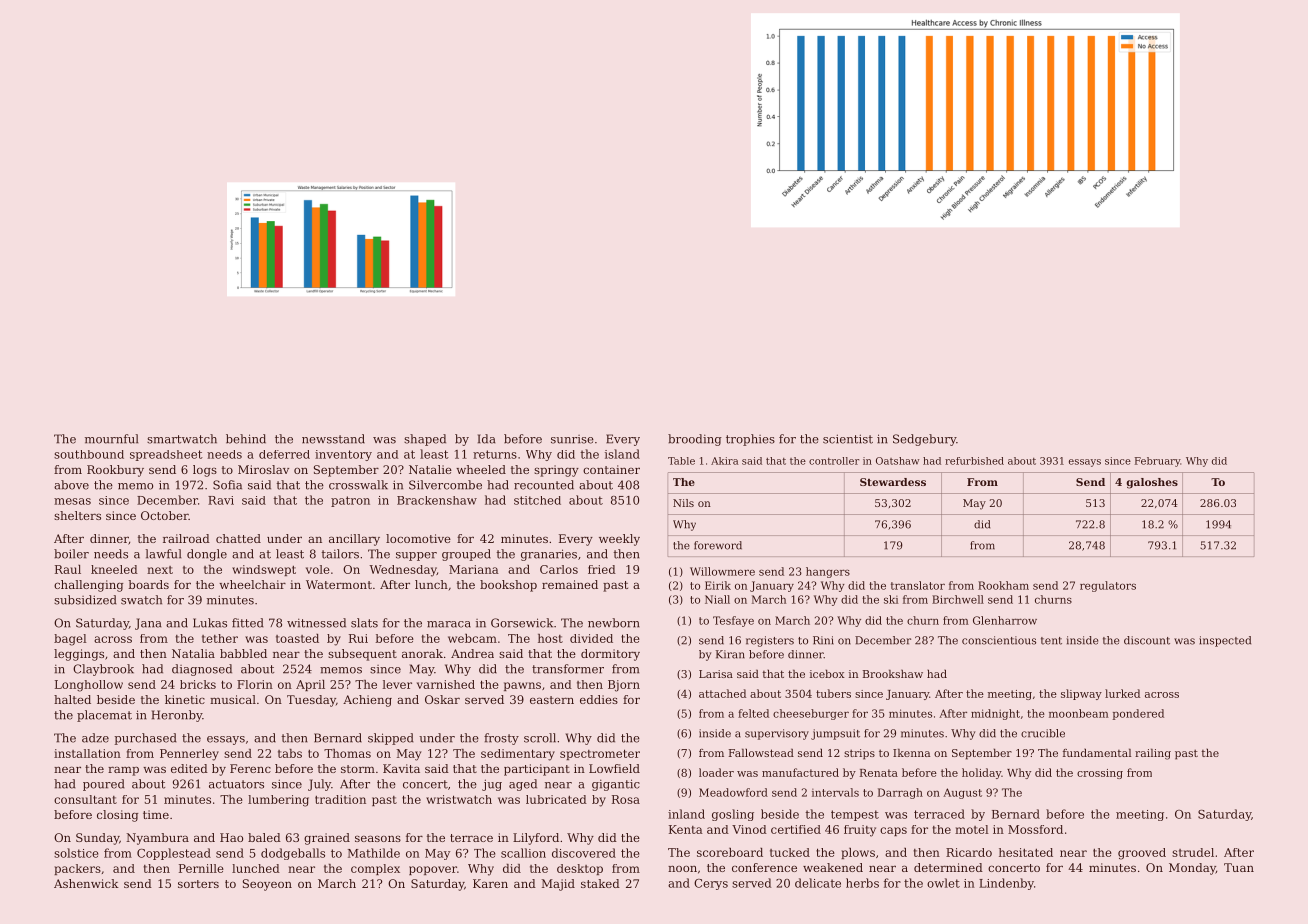  What do you see at coordinates (472, 653) in the screenshot?
I see `Andrea` at bounding box center [472, 653].
